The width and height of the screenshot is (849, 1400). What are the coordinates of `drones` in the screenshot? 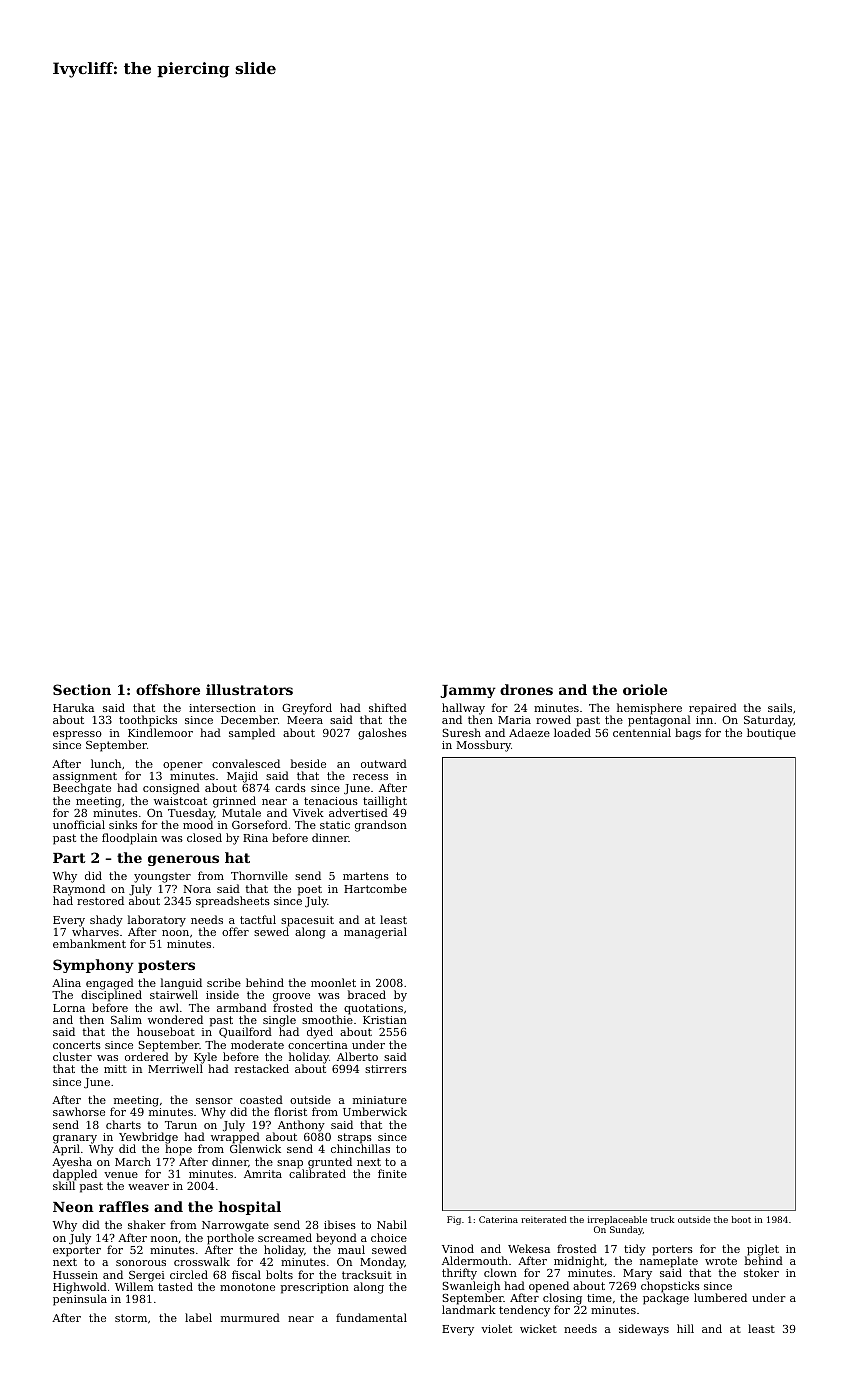 It's located at (526, 689).
